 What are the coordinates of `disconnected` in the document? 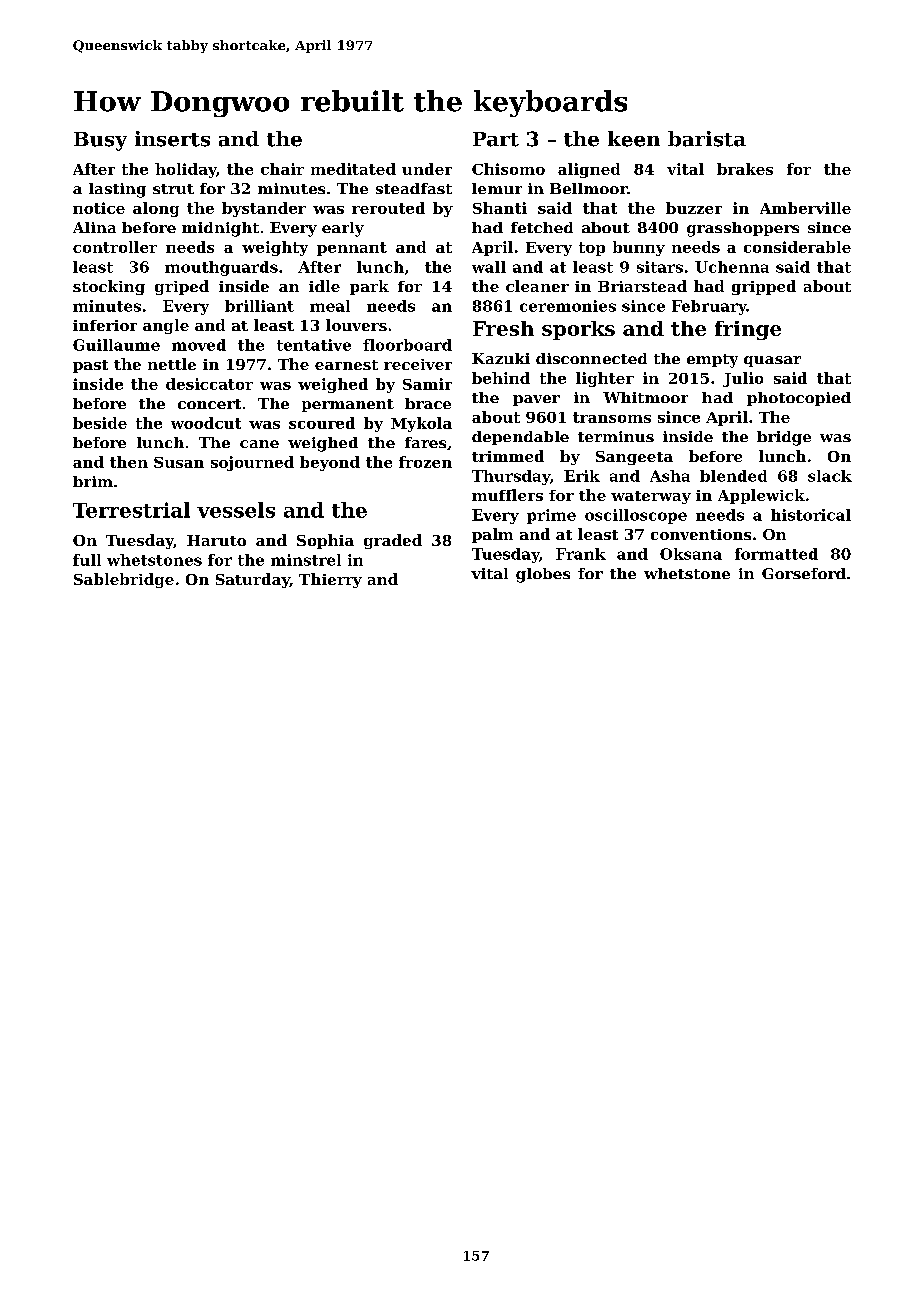 It's located at (591, 358).
